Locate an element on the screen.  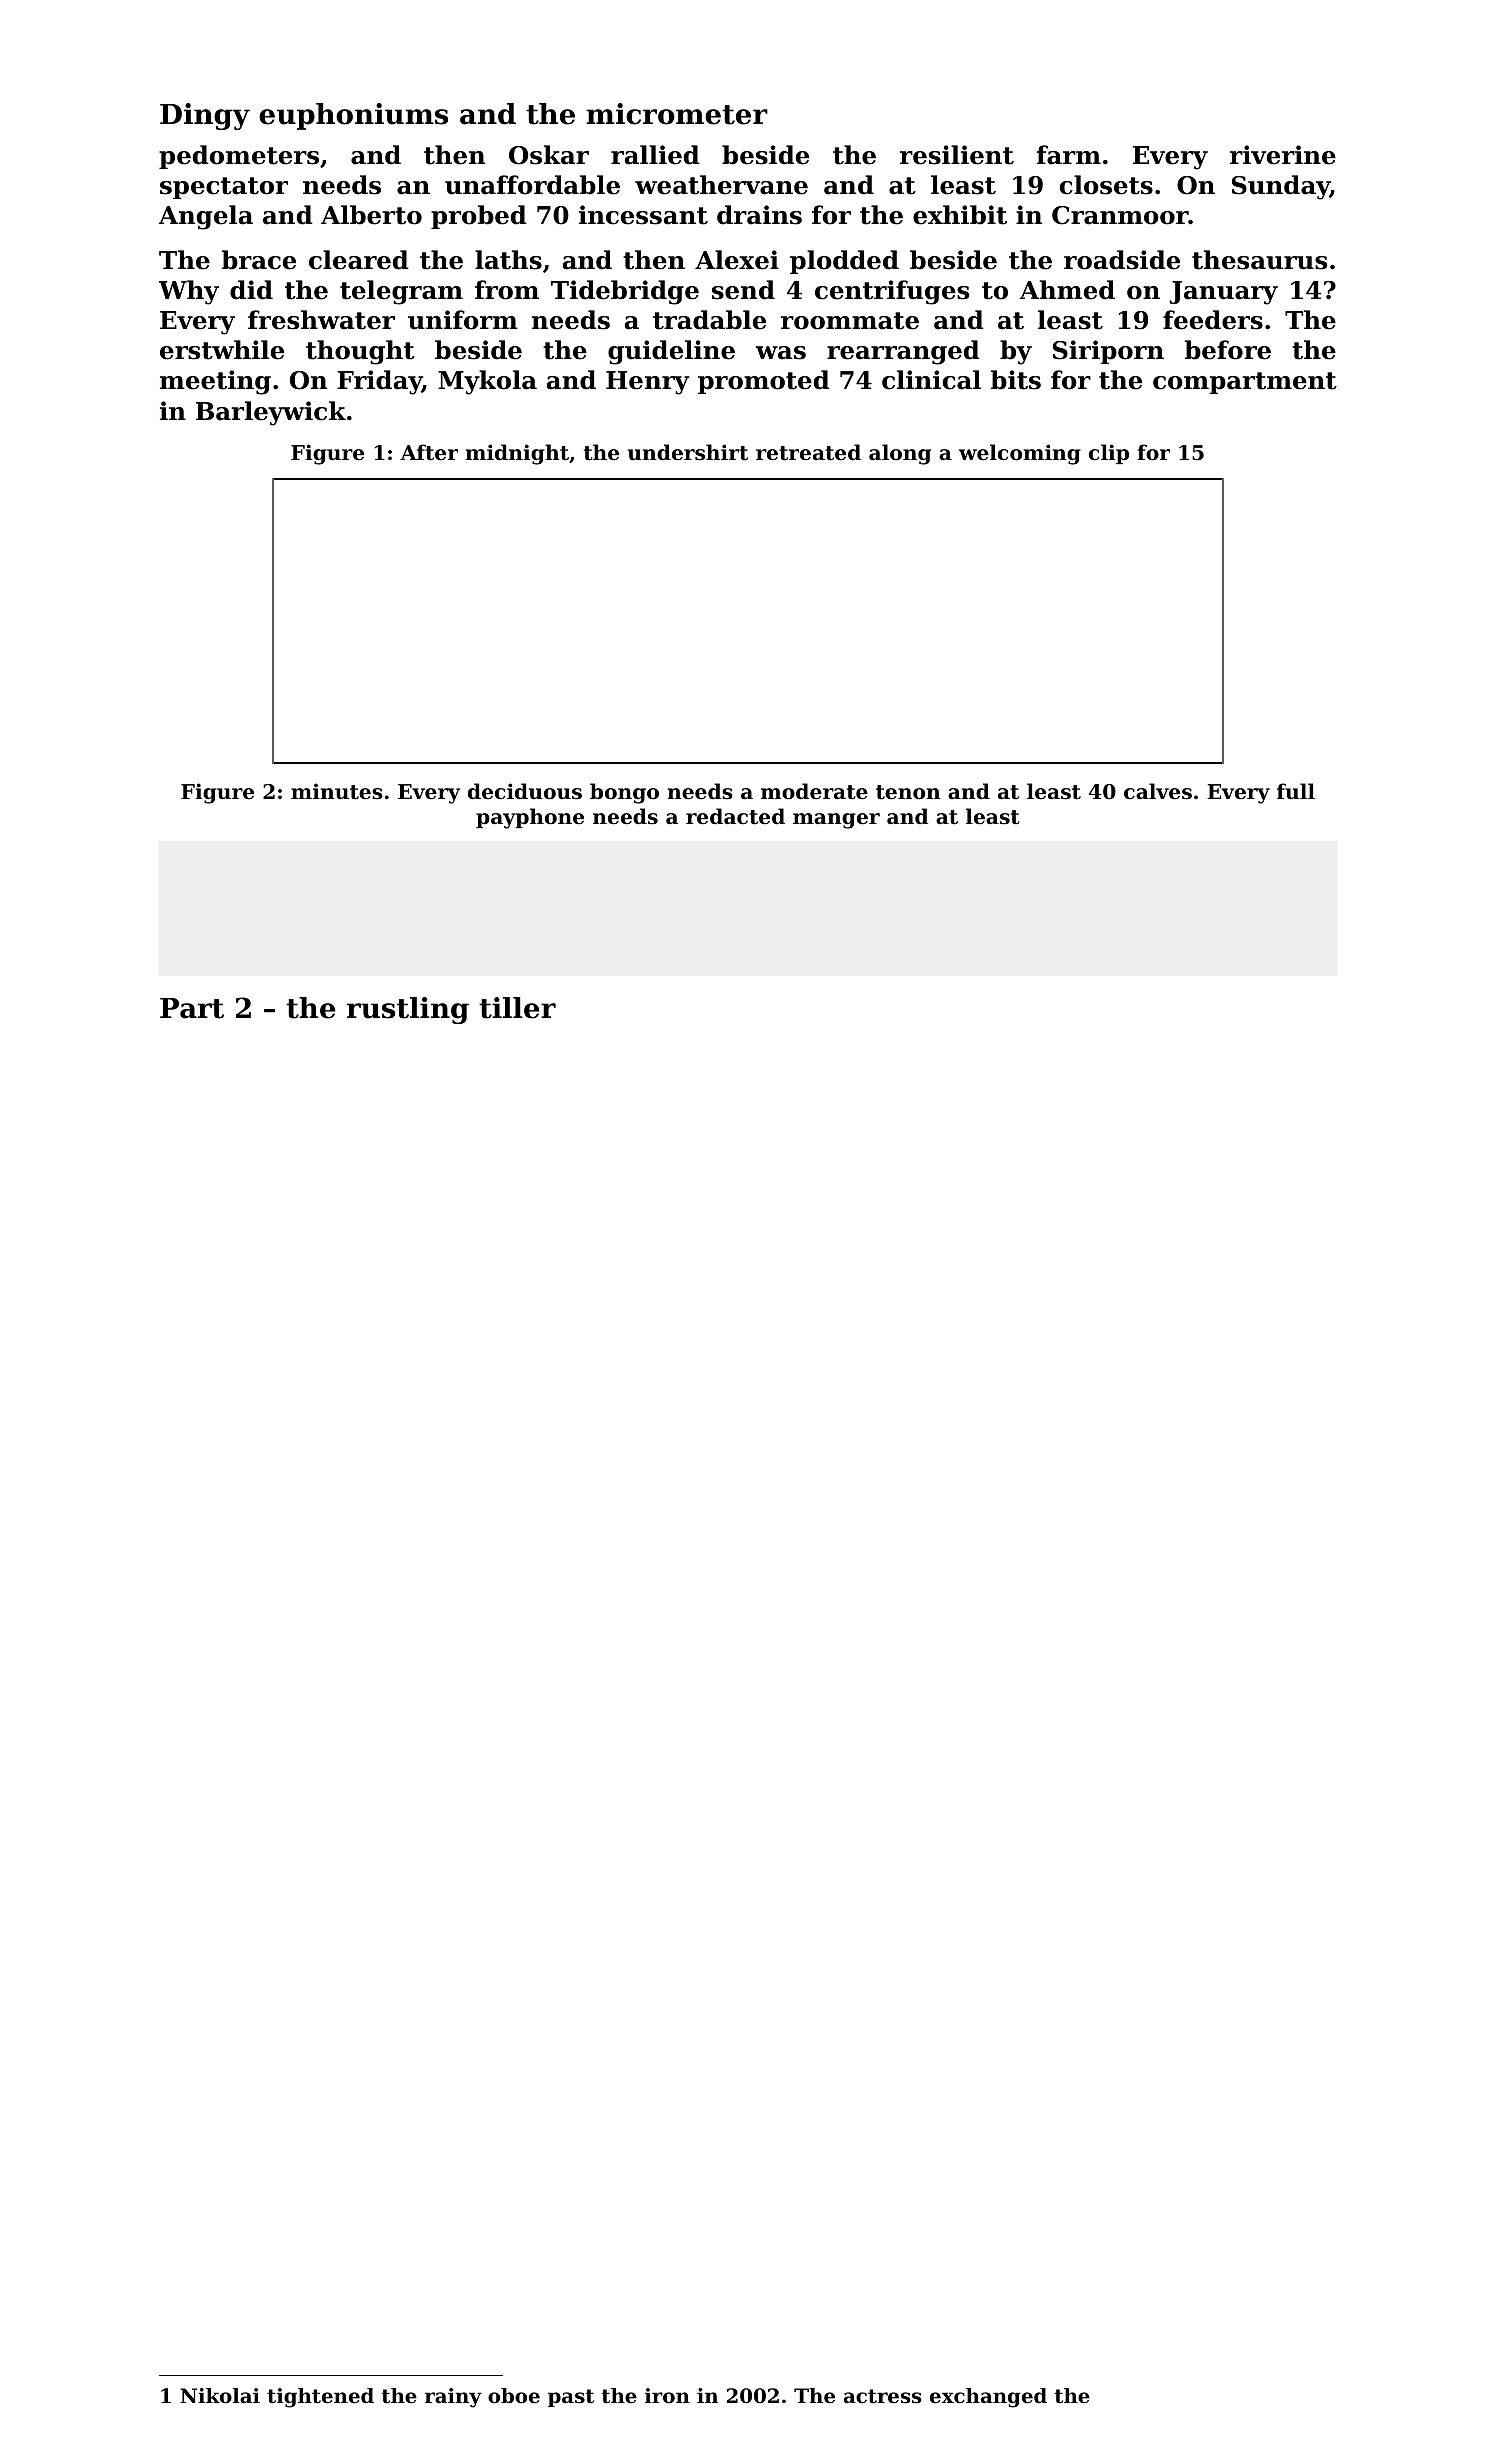
past is located at coordinates (571, 2398).
